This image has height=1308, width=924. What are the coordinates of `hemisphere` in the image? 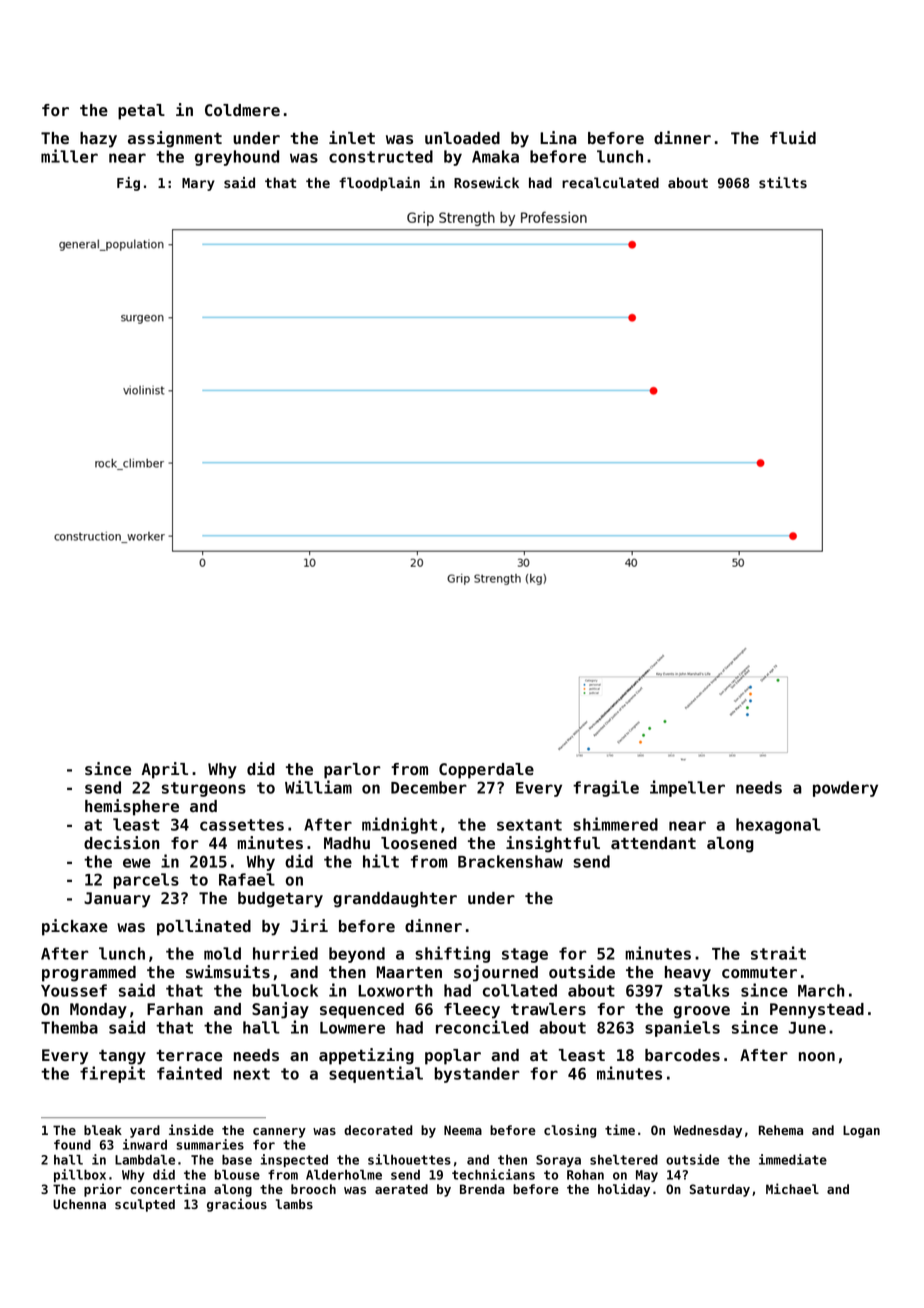 It's located at (132, 807).
